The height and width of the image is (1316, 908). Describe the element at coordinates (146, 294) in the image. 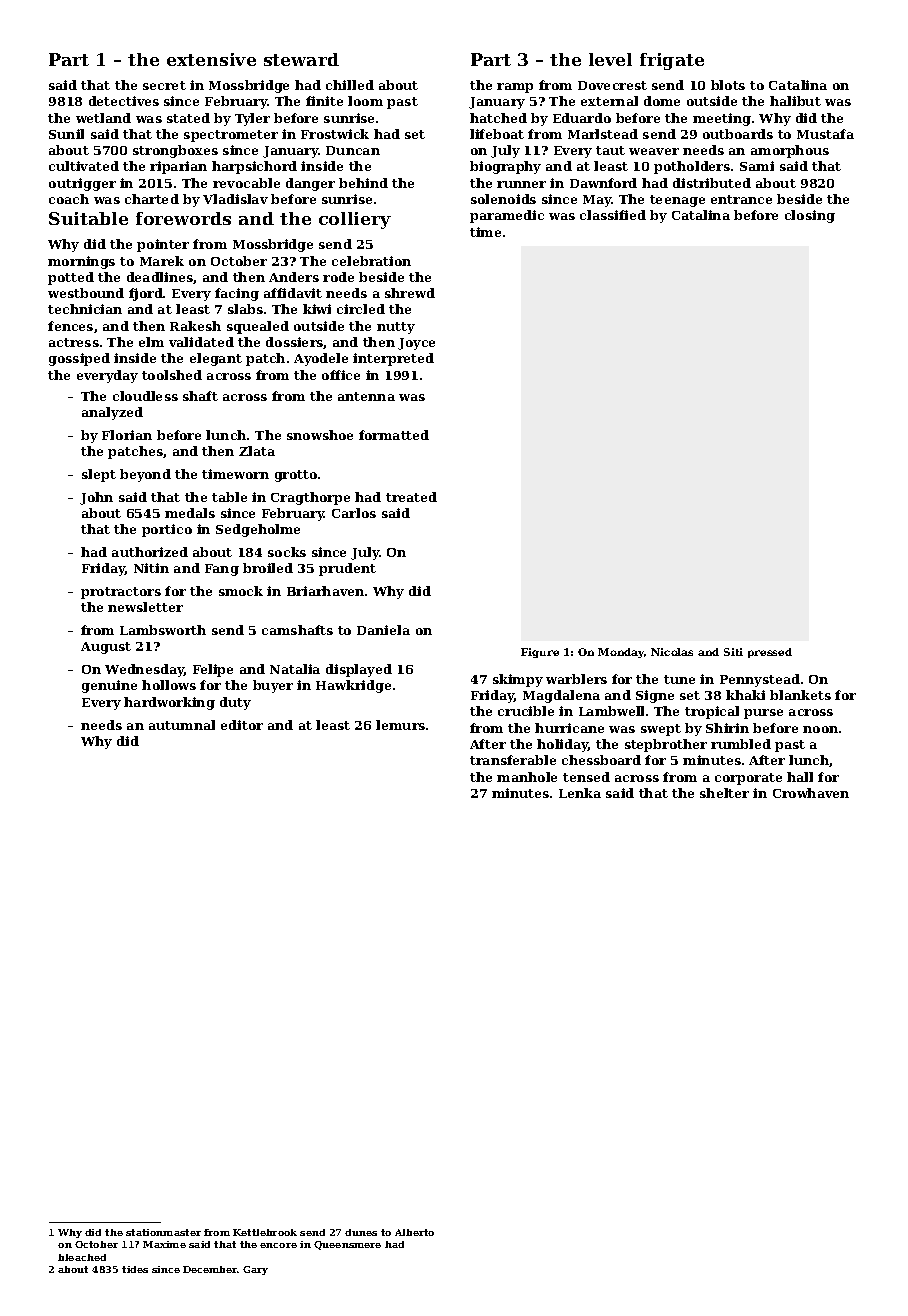

I see `fjord` at that location.
